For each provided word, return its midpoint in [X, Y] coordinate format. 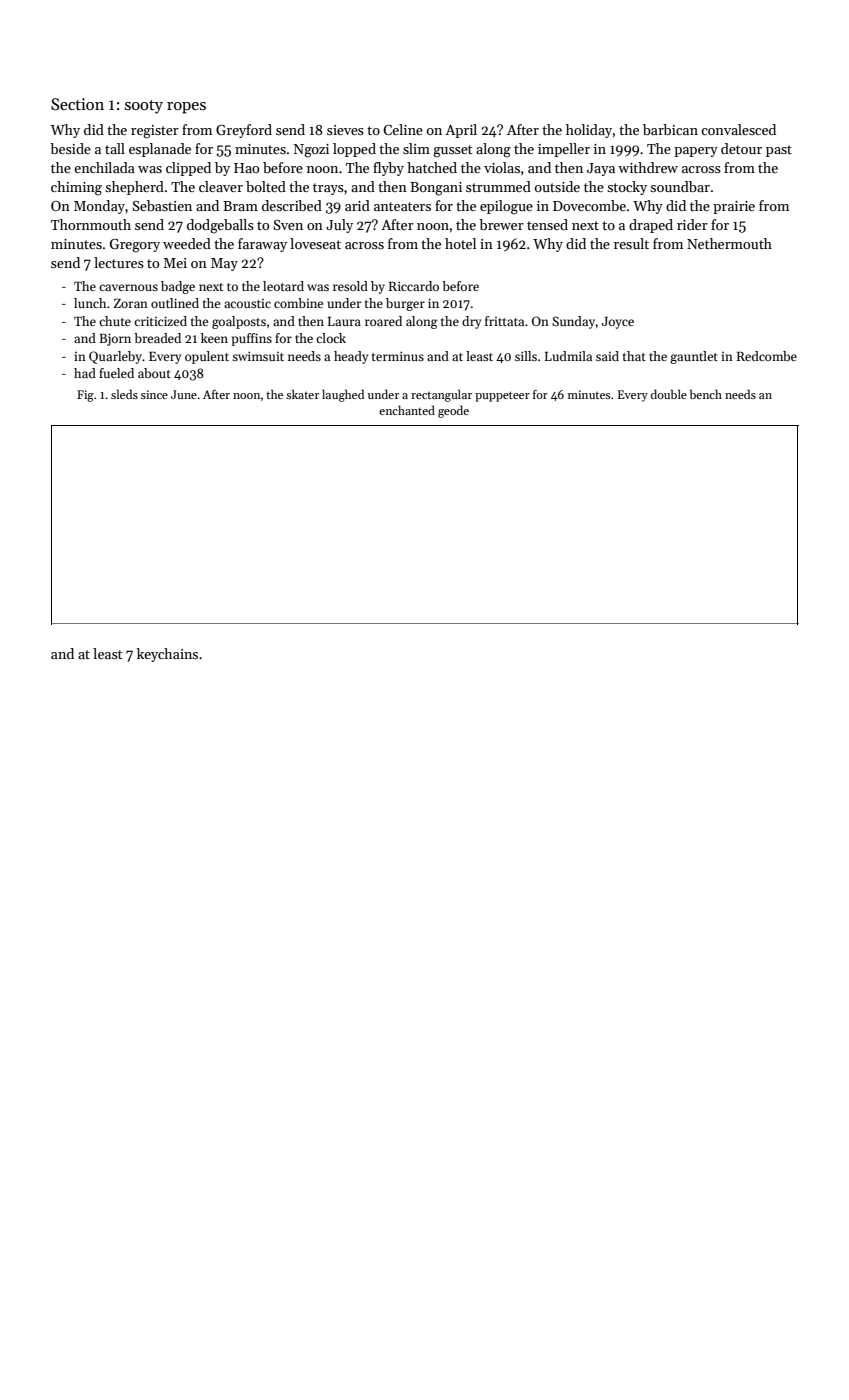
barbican [670, 129]
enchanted [407, 410]
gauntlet [694, 357]
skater [302, 394]
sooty [144, 107]
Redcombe [767, 356]
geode [453, 411]
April [461, 131]
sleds [124, 394]
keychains [167, 655]
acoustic [247, 303]
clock [331, 338]
